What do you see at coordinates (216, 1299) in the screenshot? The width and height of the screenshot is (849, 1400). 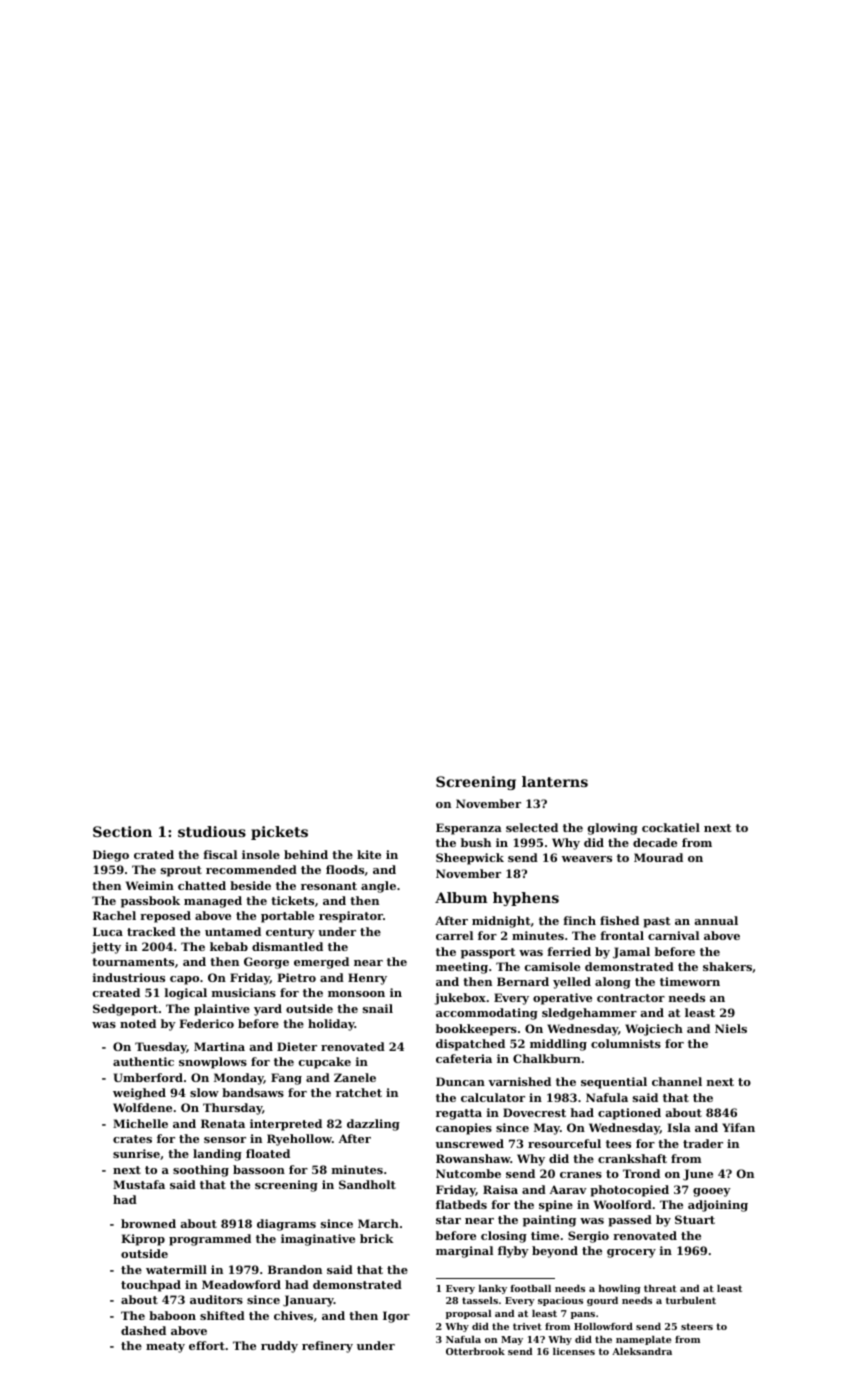 I see `auditors` at bounding box center [216, 1299].
